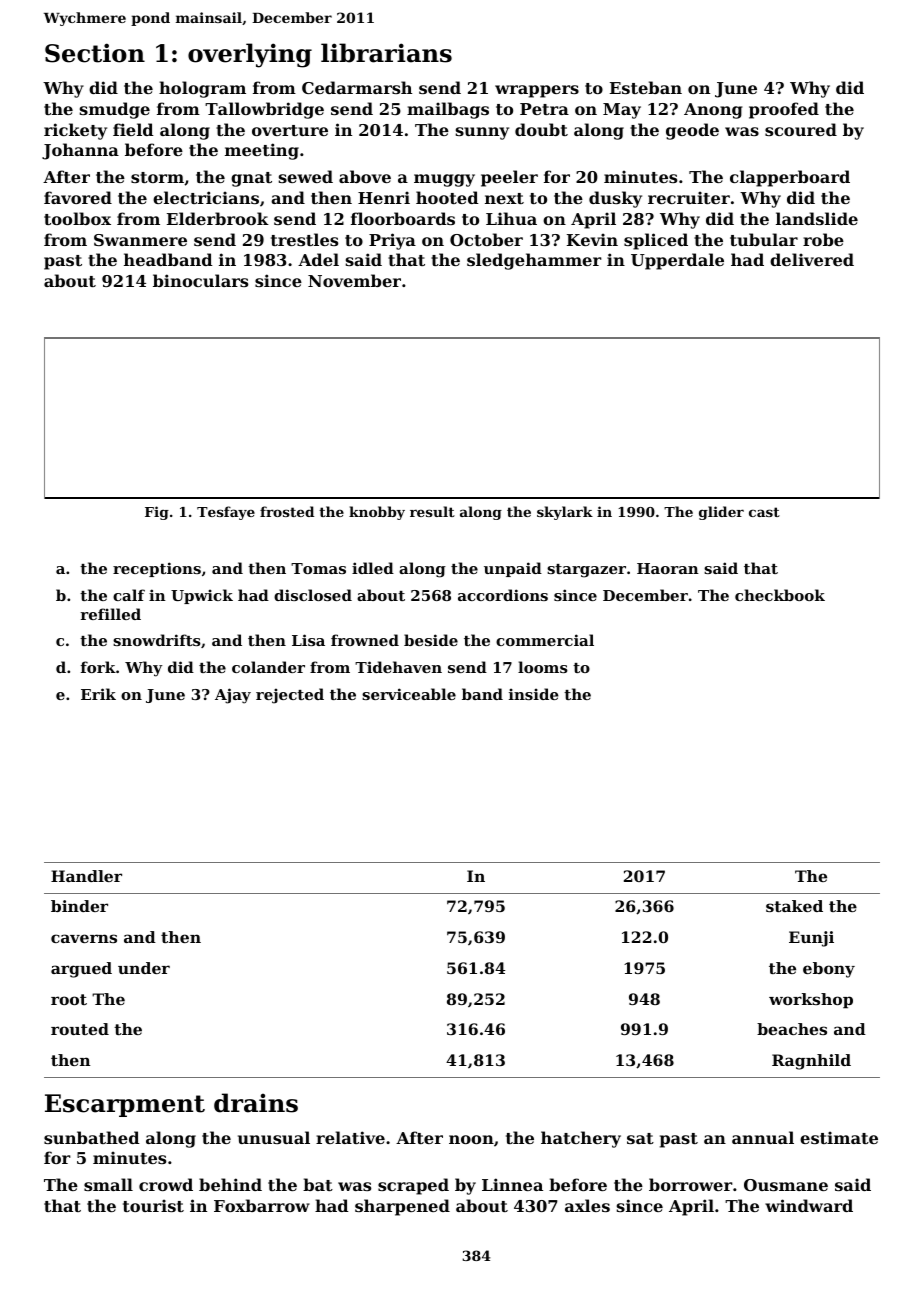 The image size is (924, 1308). What do you see at coordinates (95, 53) in the image?
I see `Section` at bounding box center [95, 53].
